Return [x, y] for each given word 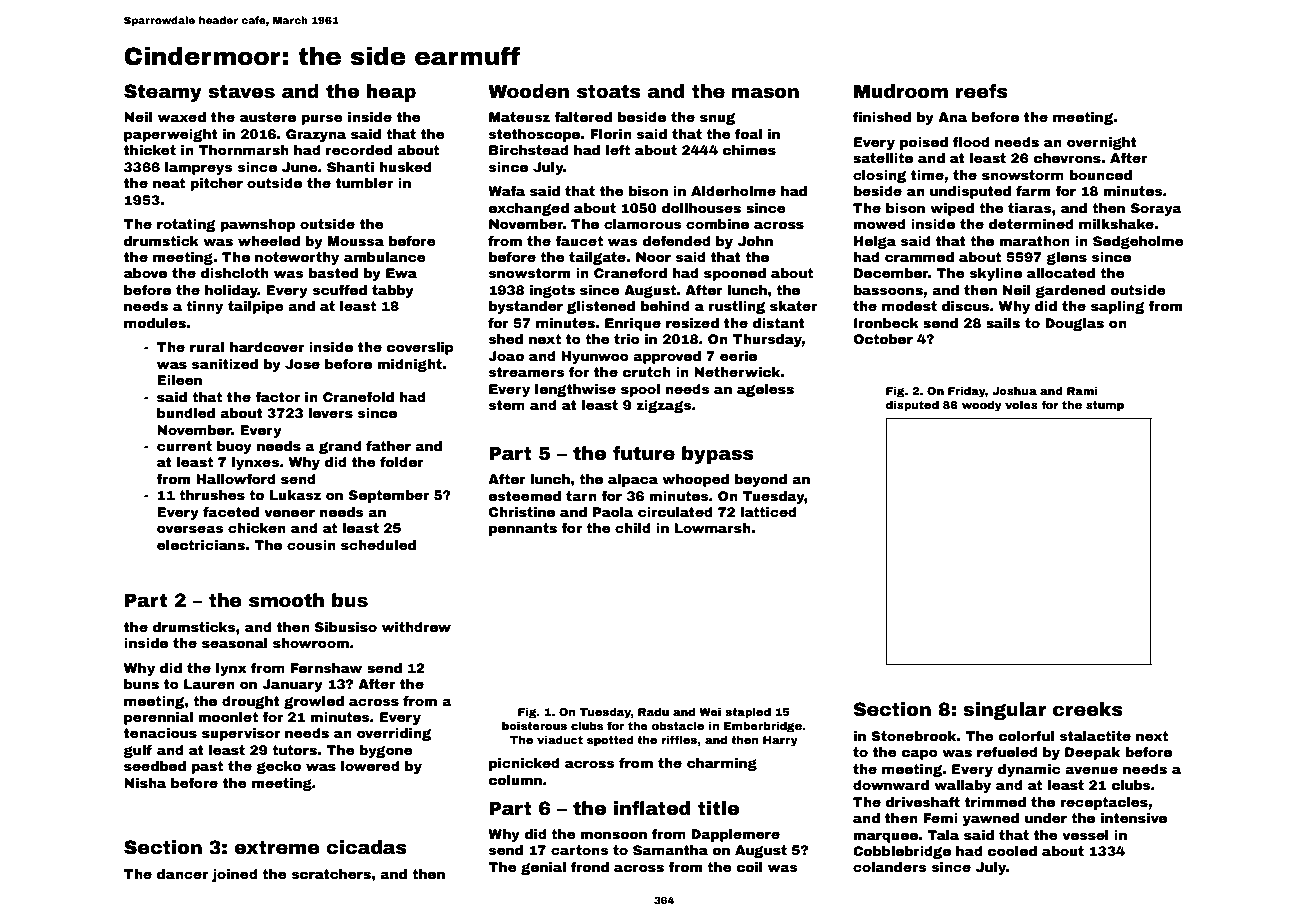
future [644, 453]
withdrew [416, 627]
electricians [201, 545]
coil [749, 867]
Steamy [163, 93]
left [618, 150]
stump [1105, 406]
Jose [302, 364]
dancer [182, 874]
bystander [526, 307]
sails [1003, 323]
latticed [769, 512]
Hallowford [236, 479]
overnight [1102, 143]
